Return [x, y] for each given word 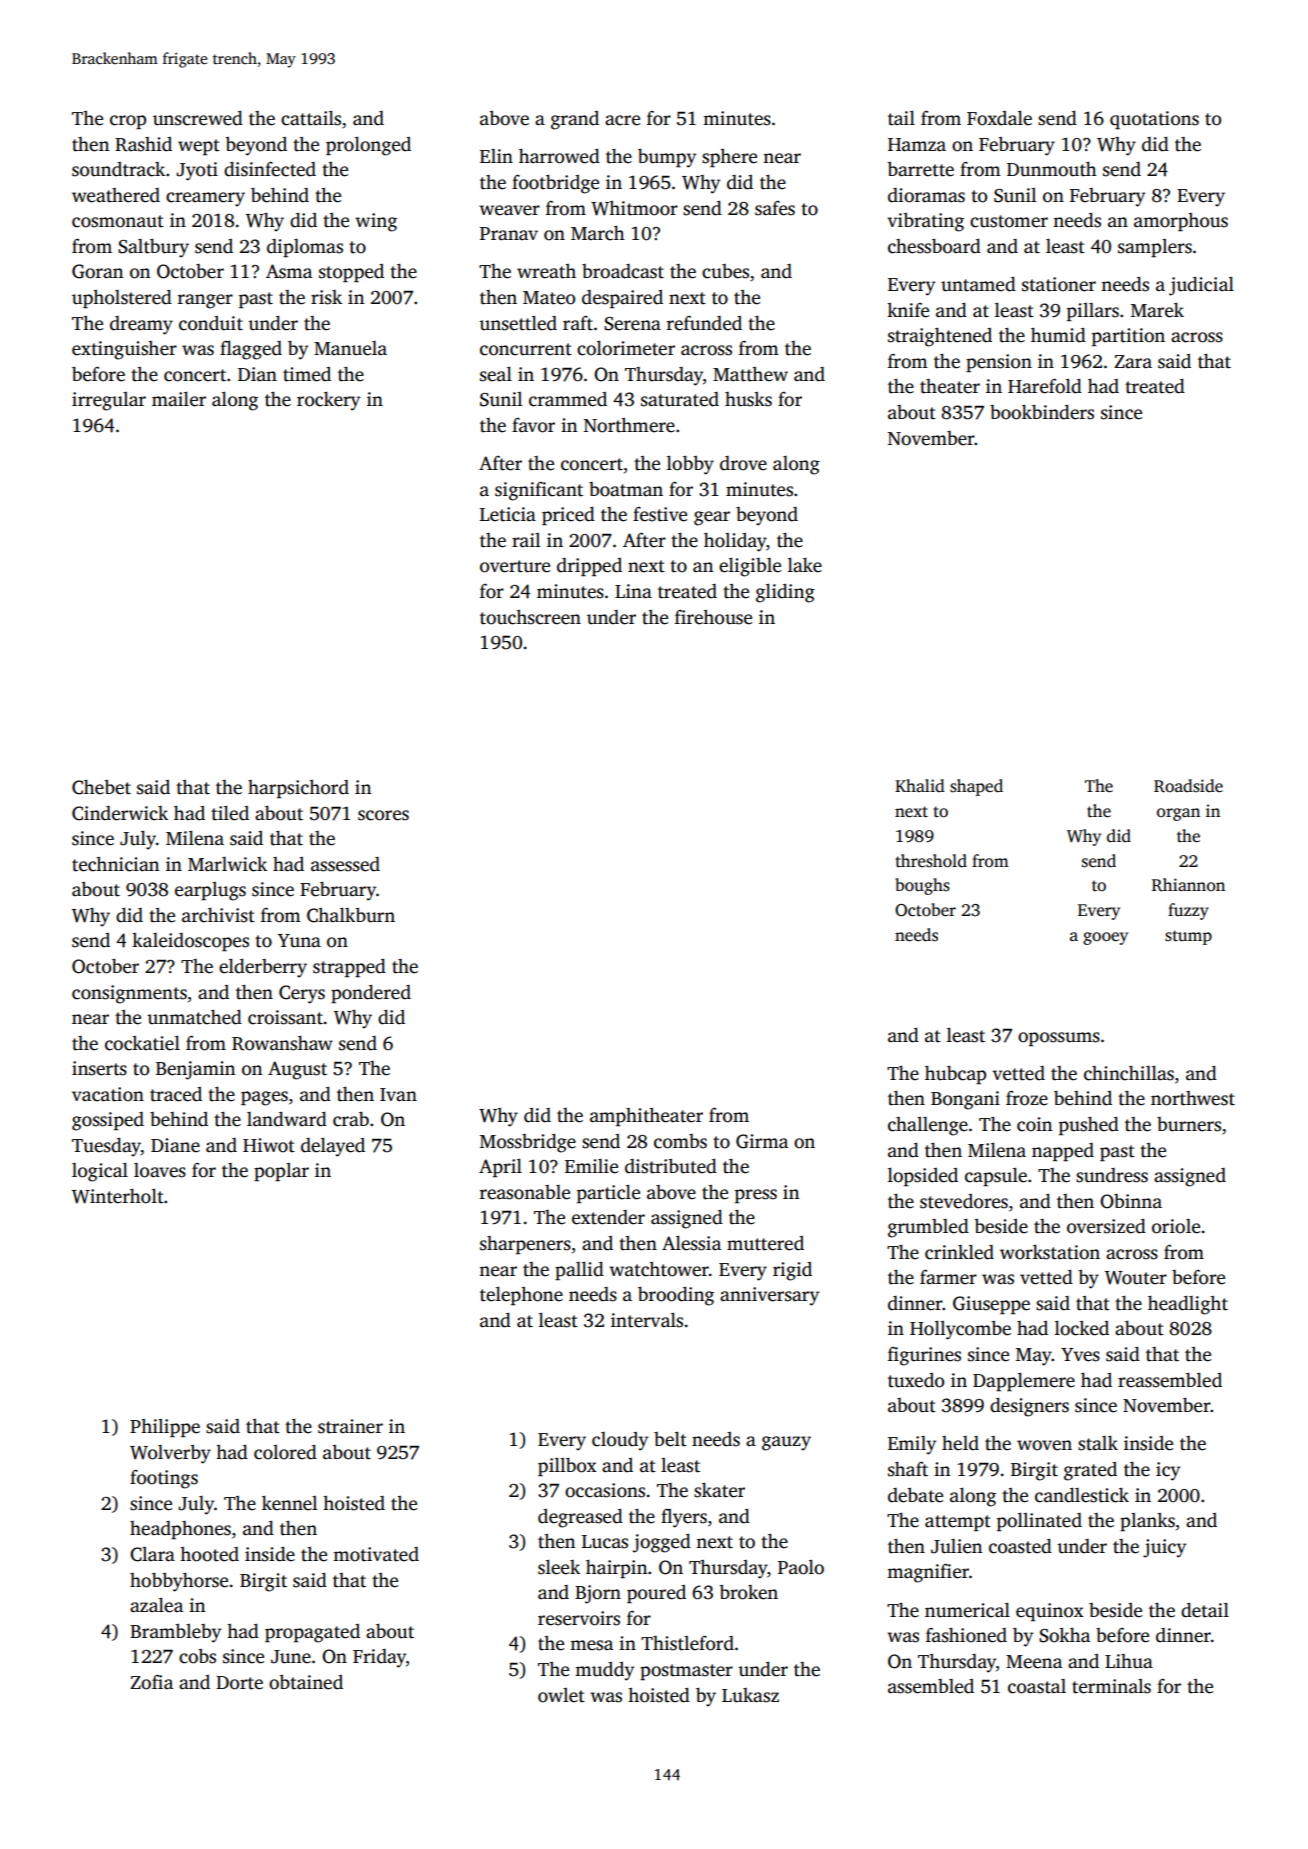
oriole [1176, 1226]
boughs [922, 886]
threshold [931, 861]
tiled [230, 813]
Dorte [239, 1683]
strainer [350, 1426]
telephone [521, 1296]
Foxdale [999, 118]
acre [622, 120]
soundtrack [118, 169]
